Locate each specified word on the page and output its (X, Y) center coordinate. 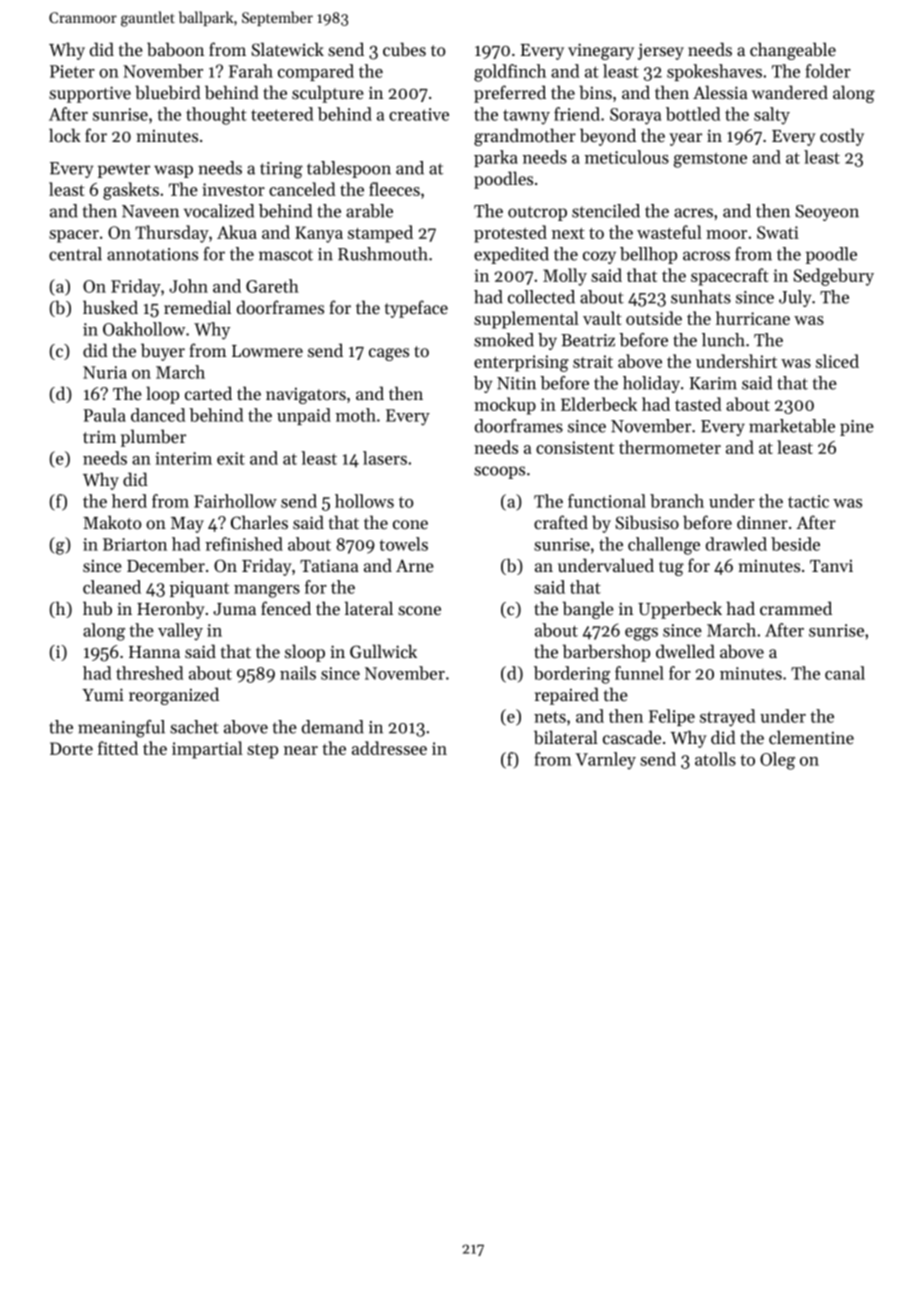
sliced (837, 361)
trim (99, 436)
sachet (194, 727)
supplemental (526, 320)
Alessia (720, 92)
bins (595, 92)
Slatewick (287, 49)
